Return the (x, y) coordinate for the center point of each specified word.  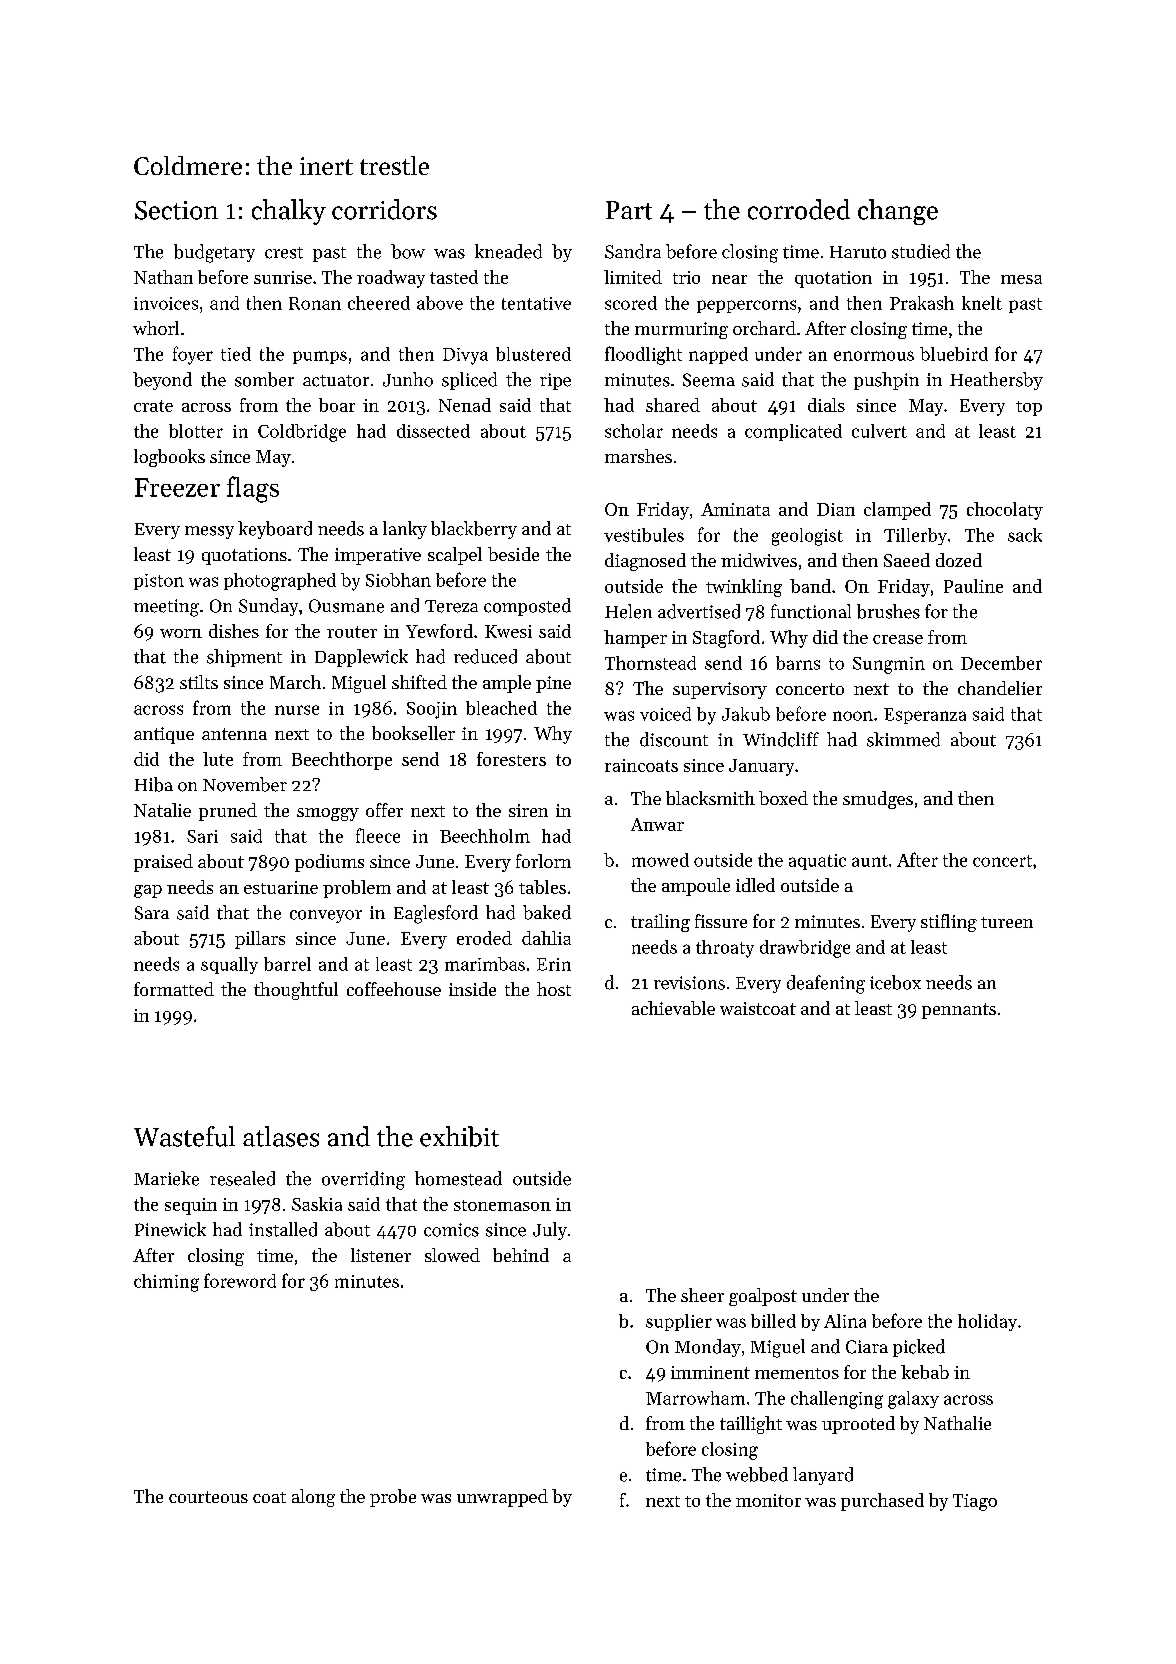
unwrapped (502, 1498)
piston (159, 582)
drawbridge (805, 949)
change (898, 212)
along (313, 1498)
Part (629, 210)
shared (673, 405)
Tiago (975, 1502)
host (554, 989)
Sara (152, 913)
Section (176, 210)
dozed (959, 560)
